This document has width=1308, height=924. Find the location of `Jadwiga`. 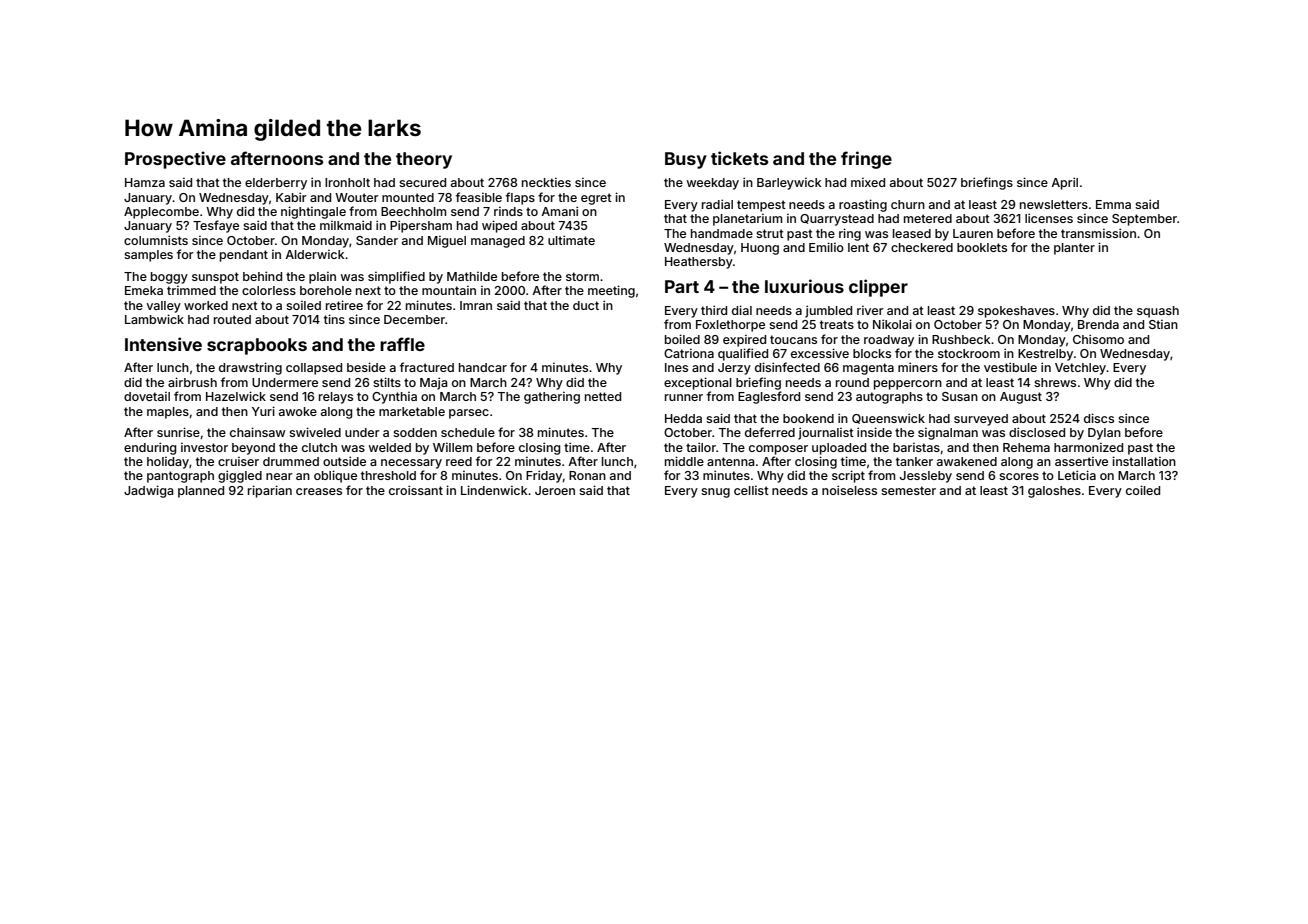

Jadwiga is located at coordinates (149, 491).
